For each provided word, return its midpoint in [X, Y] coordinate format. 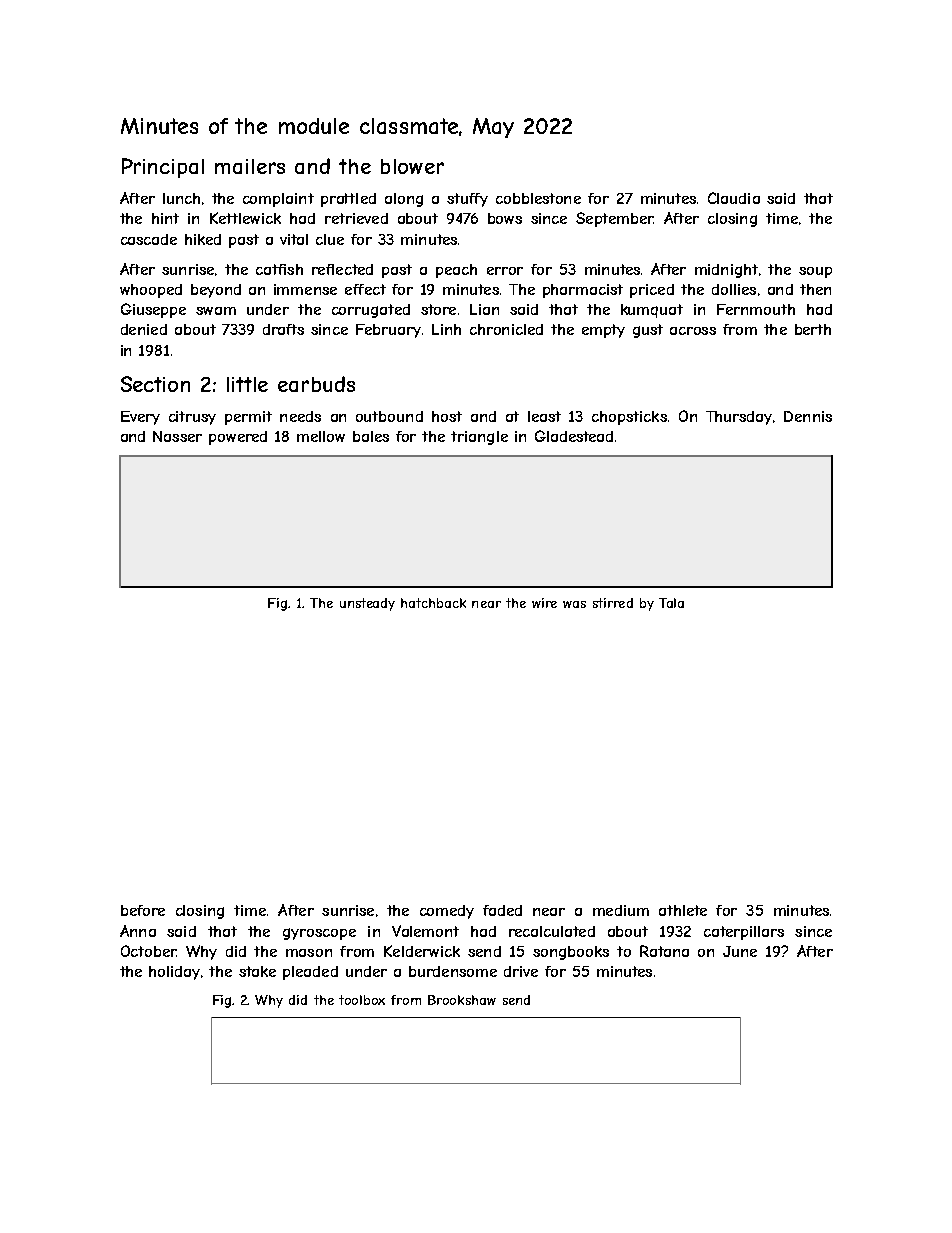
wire [544, 603]
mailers [250, 166]
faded [502, 910]
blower [412, 166]
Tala [671, 603]
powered [238, 438]
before [143, 910]
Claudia [734, 198]
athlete [683, 910]
